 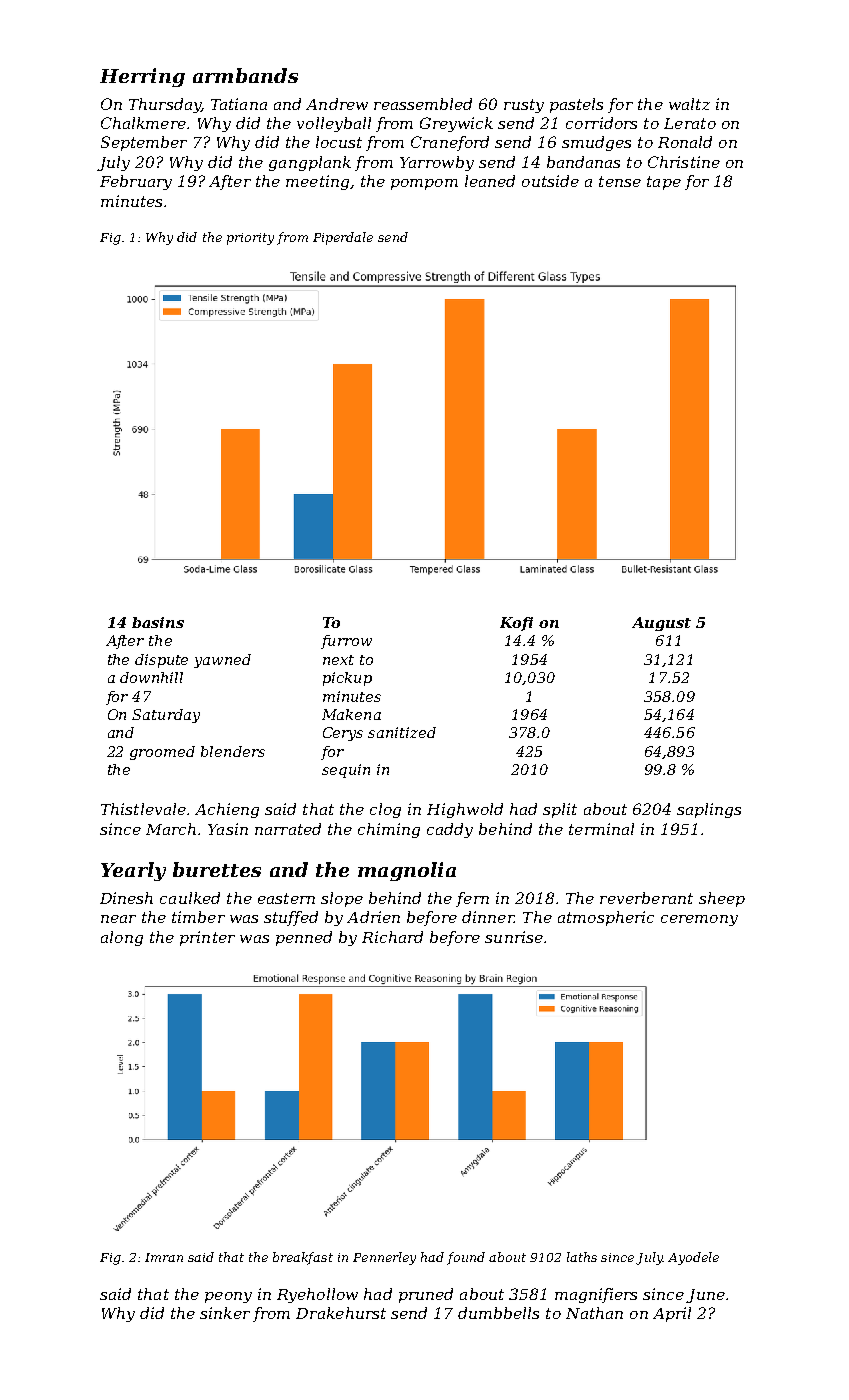 What do you see at coordinates (693, 1258) in the screenshot?
I see `Ayodele` at bounding box center [693, 1258].
